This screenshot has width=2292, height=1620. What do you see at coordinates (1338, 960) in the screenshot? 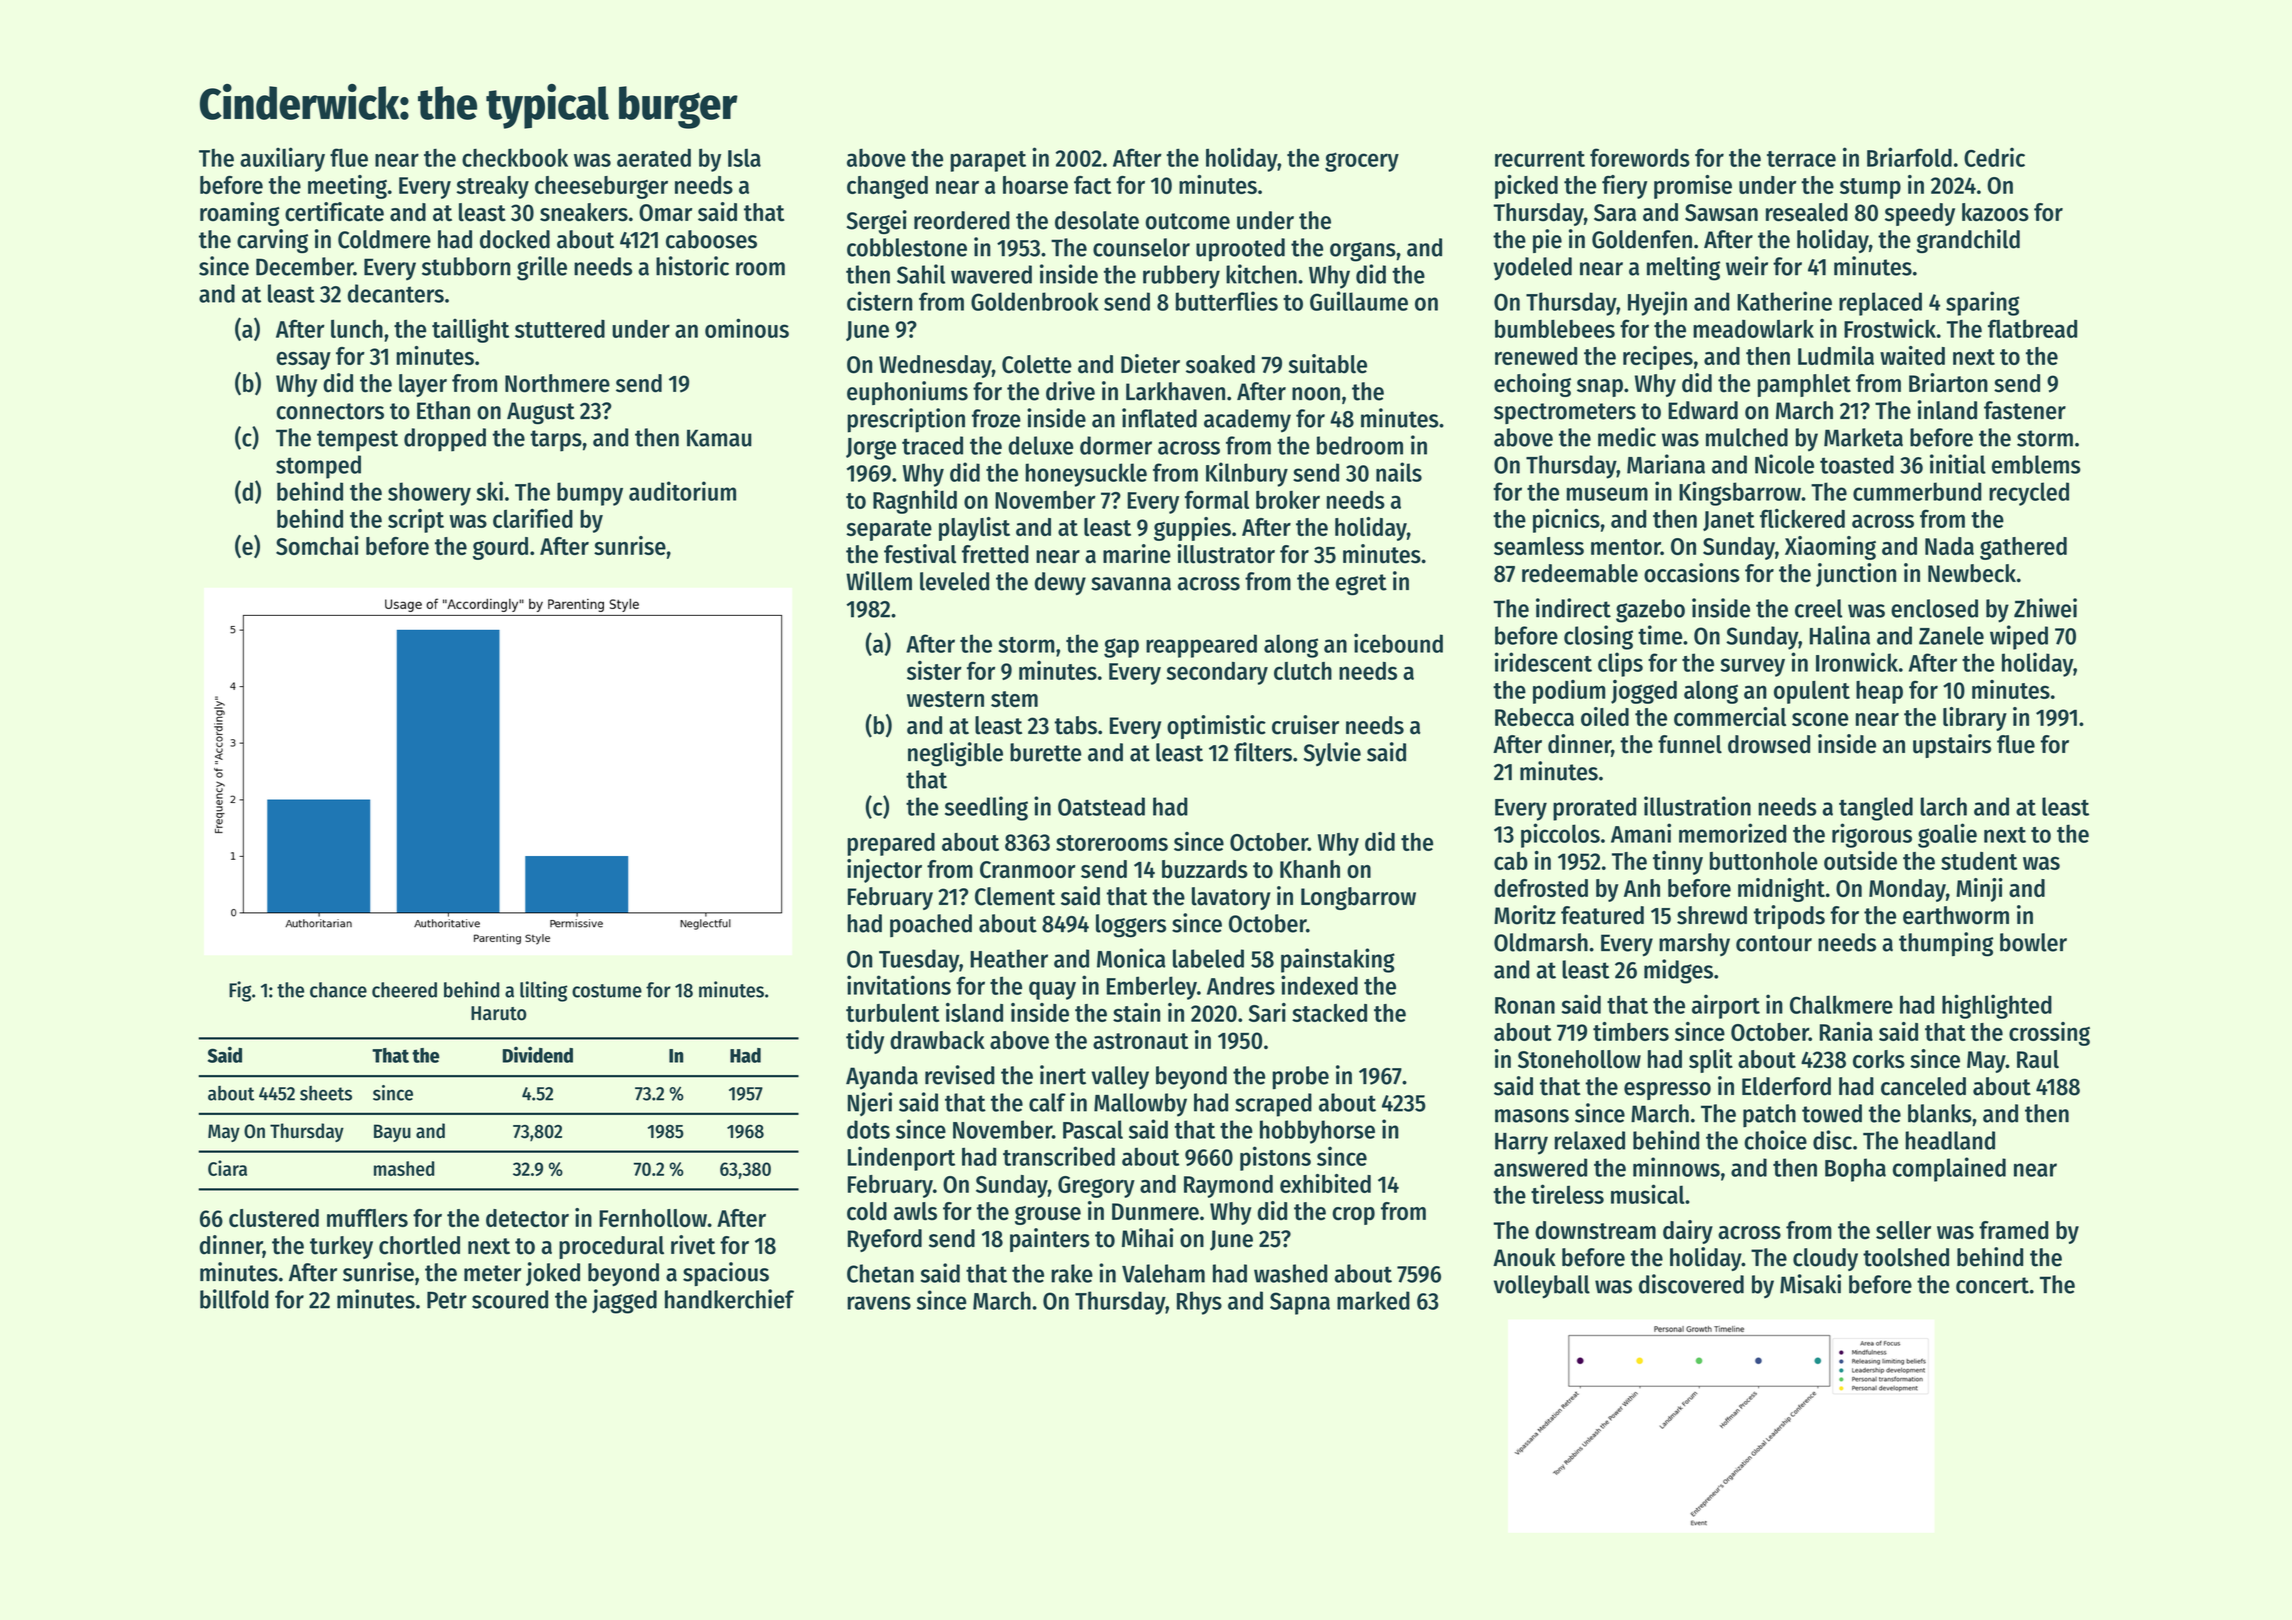
I see `painstaking` at bounding box center [1338, 960].
